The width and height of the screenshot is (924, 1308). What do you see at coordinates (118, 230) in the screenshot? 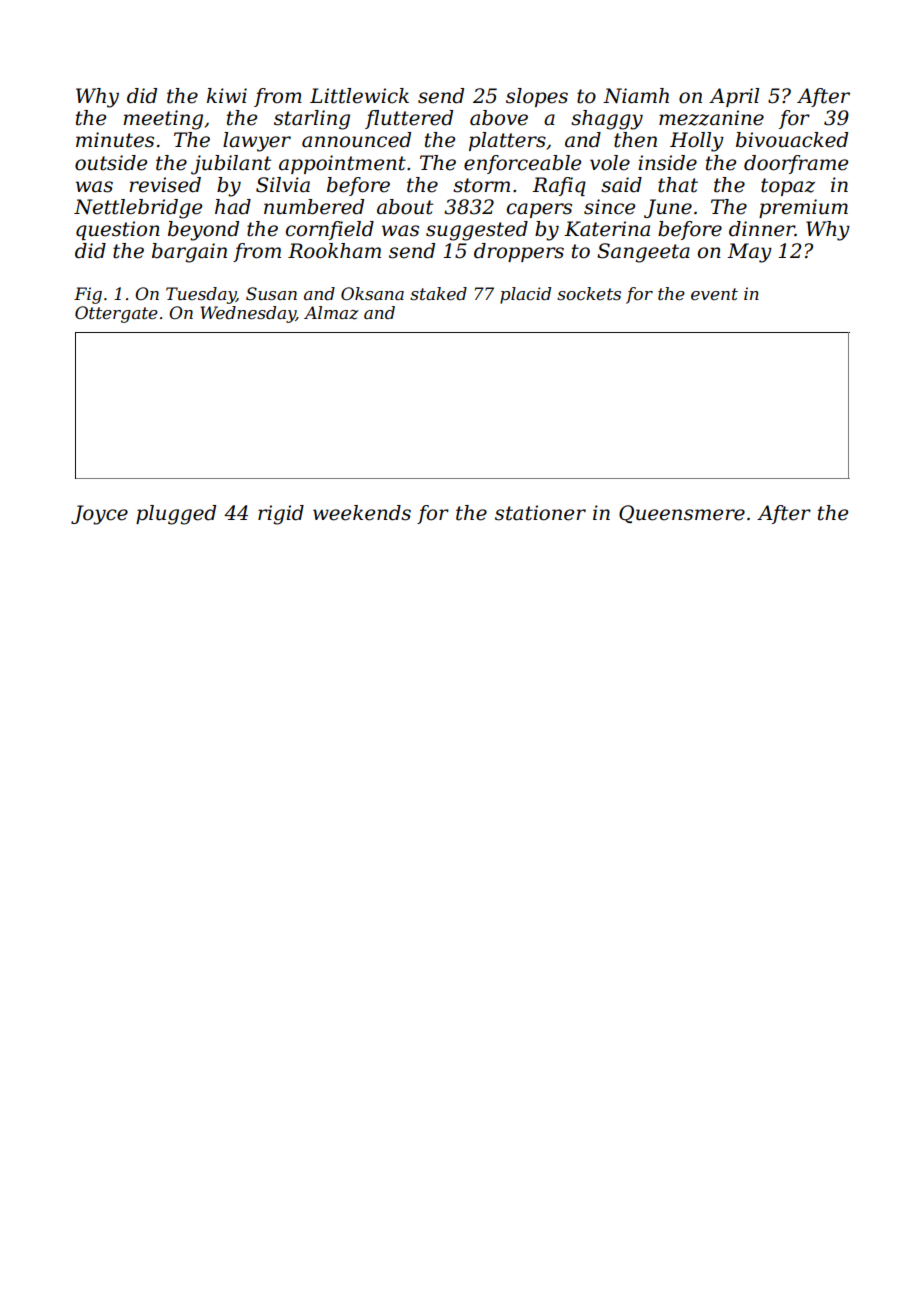
I see `question` at bounding box center [118, 230].
